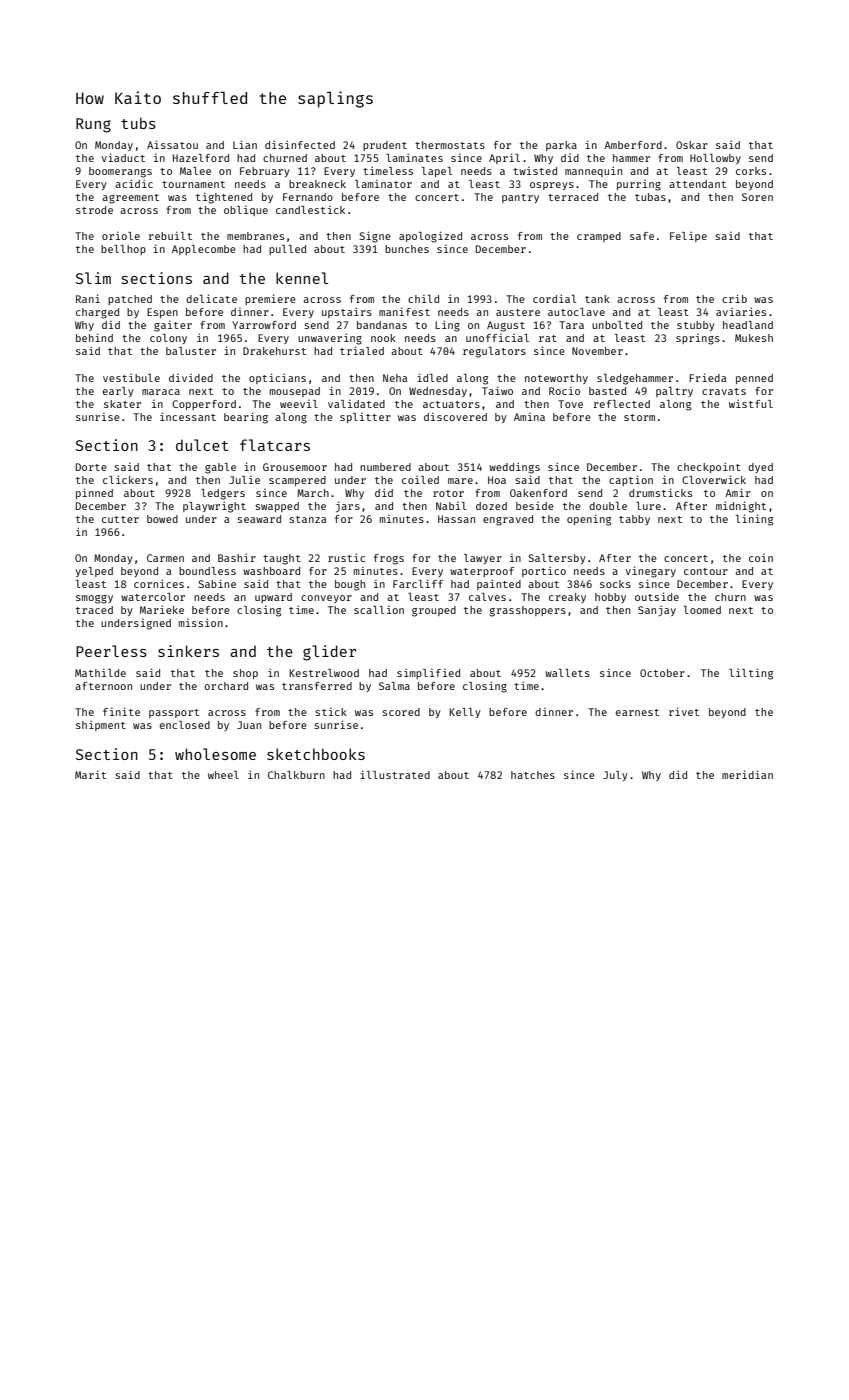 This document has width=849, height=1400. Describe the element at coordinates (434, 611) in the document. I see `grouped` at that location.
